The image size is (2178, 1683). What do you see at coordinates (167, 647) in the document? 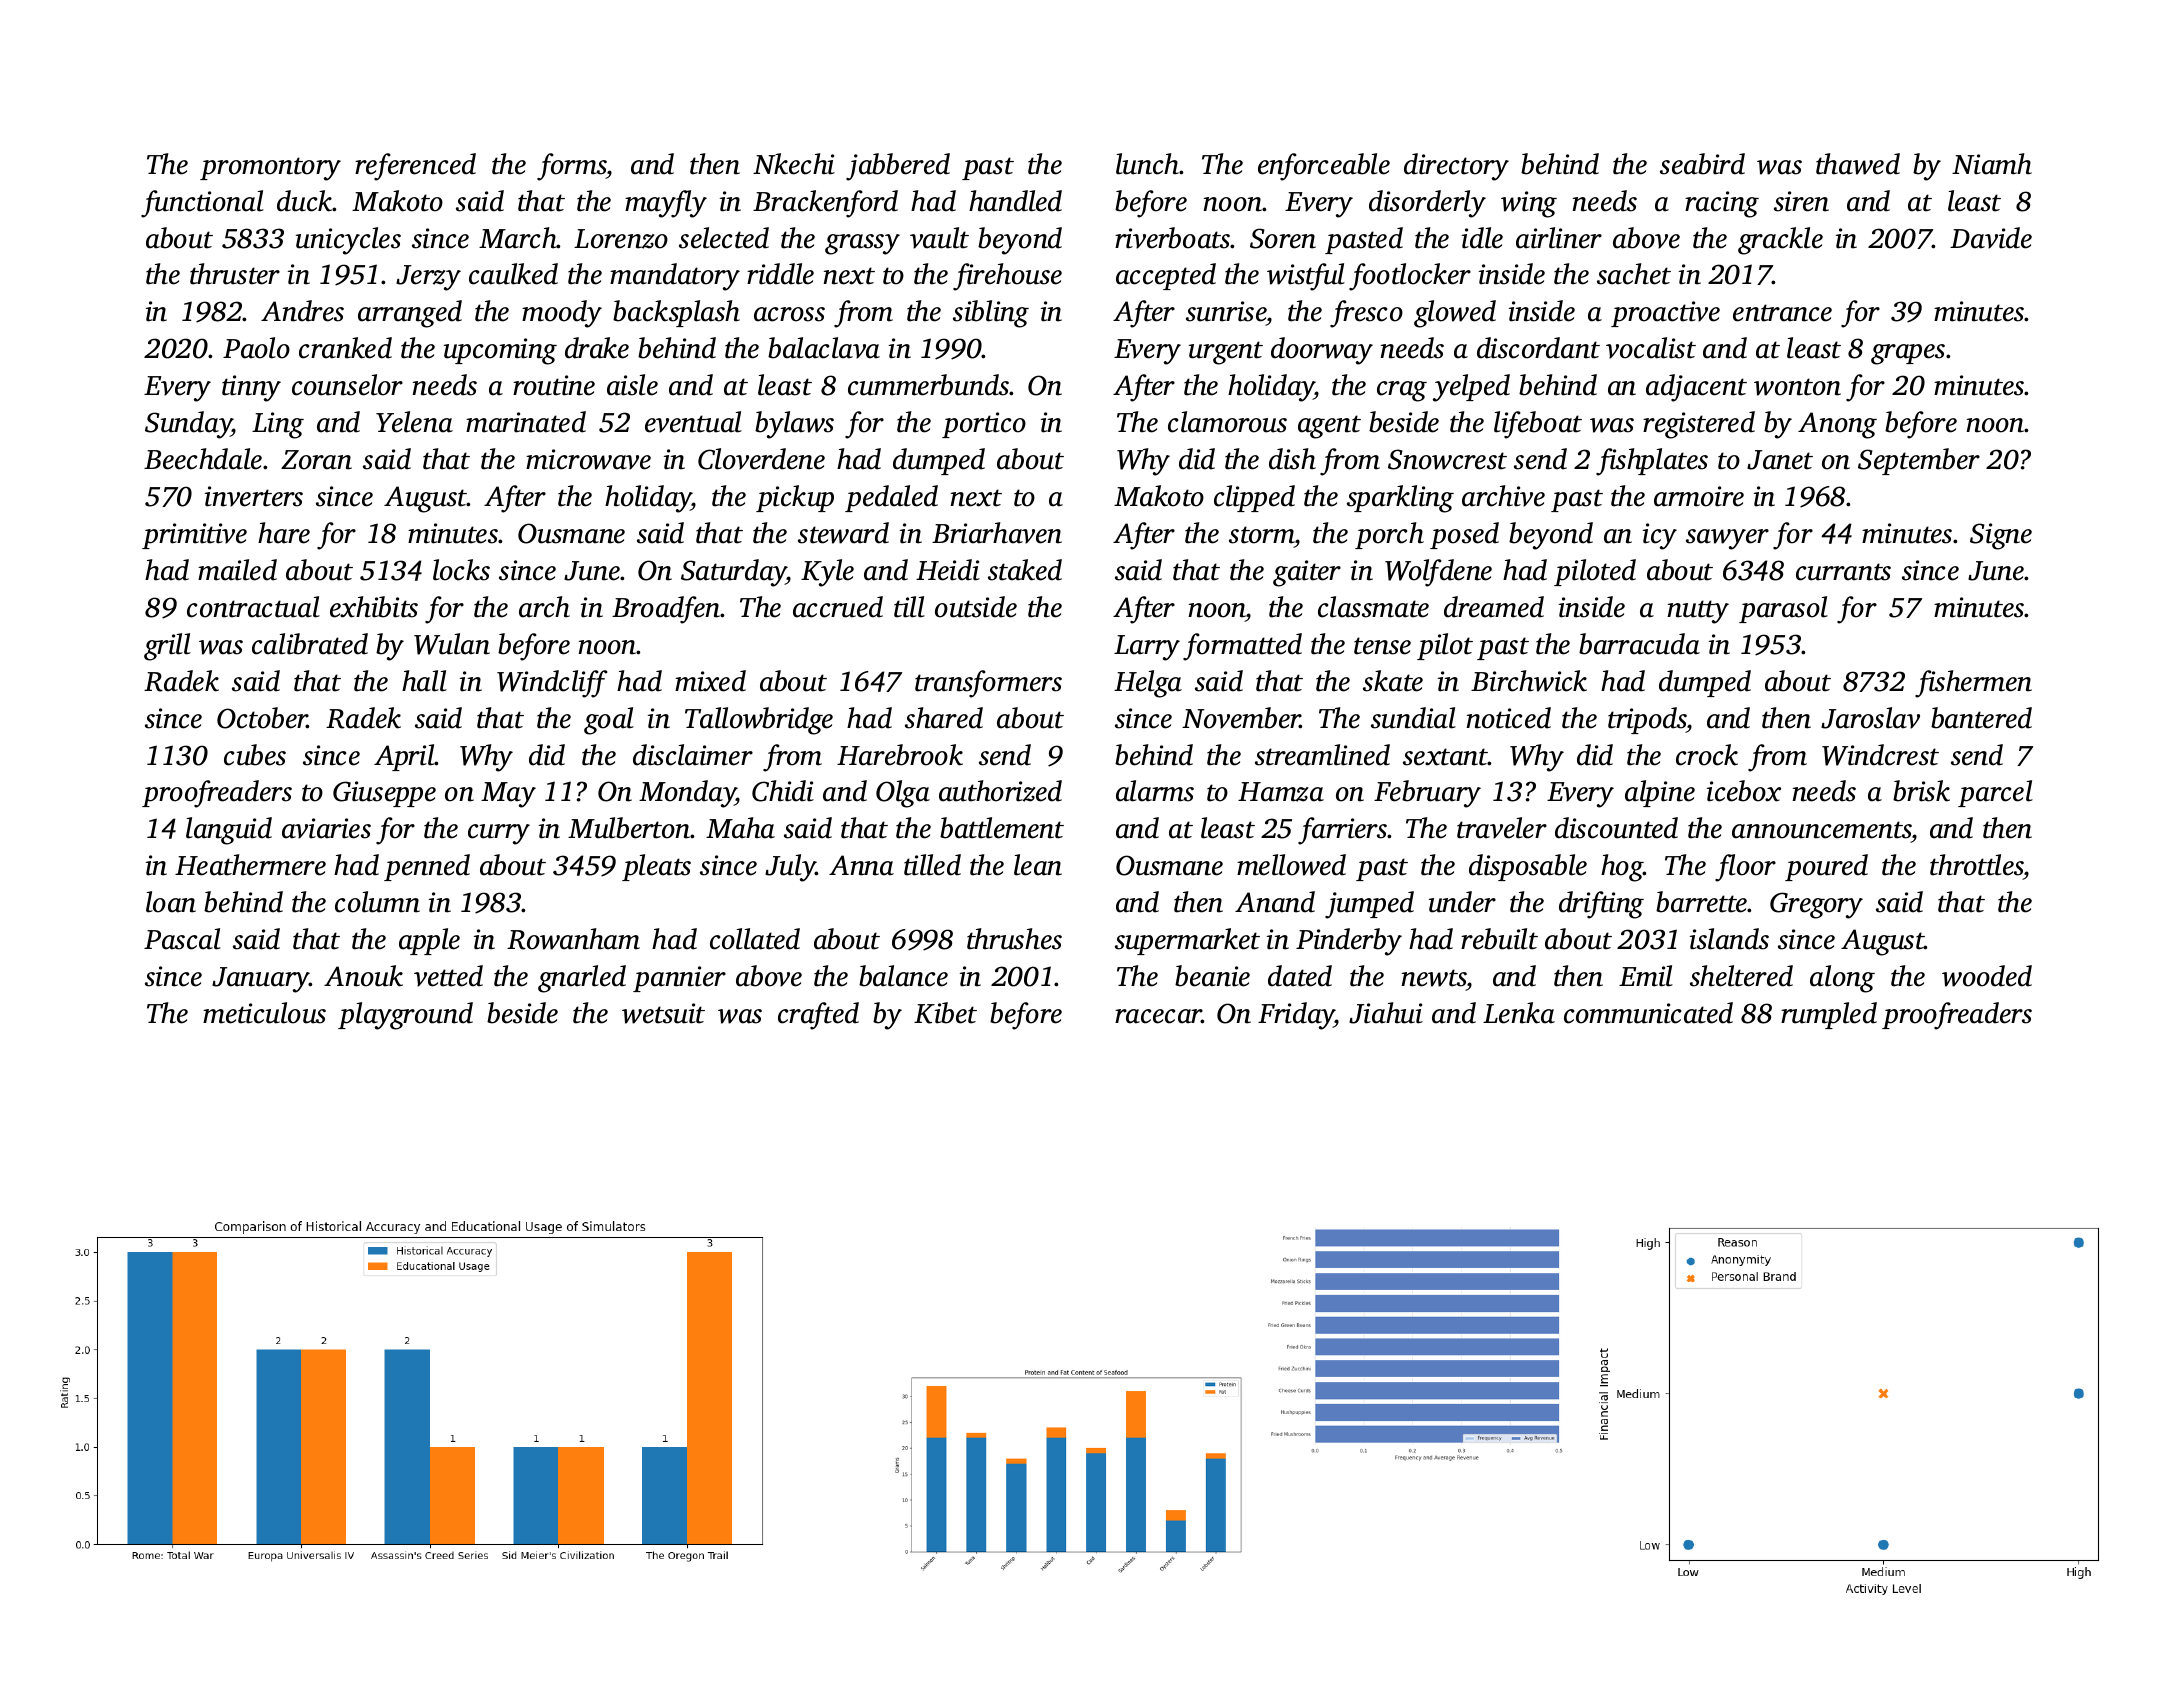
I see `grill` at bounding box center [167, 647].
